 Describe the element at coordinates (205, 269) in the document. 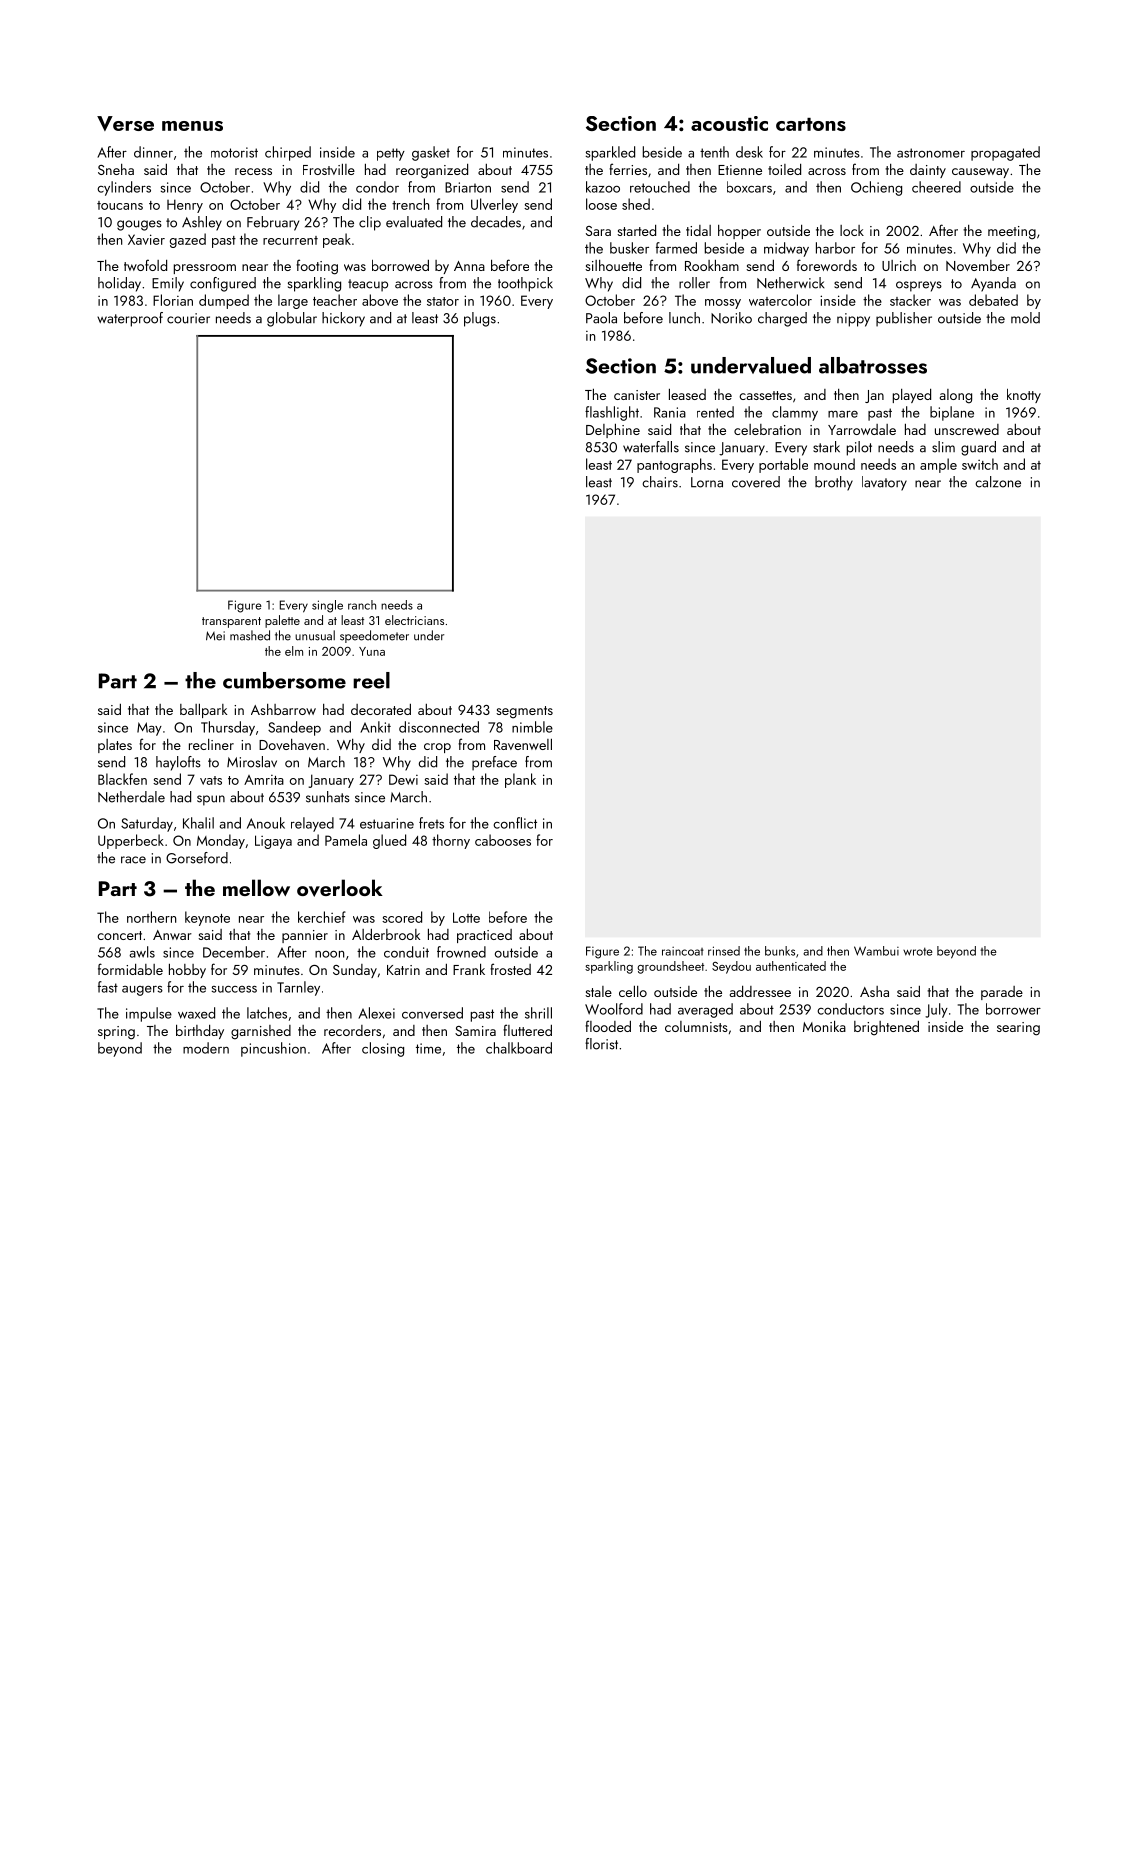

I see `pressroom` at that location.
